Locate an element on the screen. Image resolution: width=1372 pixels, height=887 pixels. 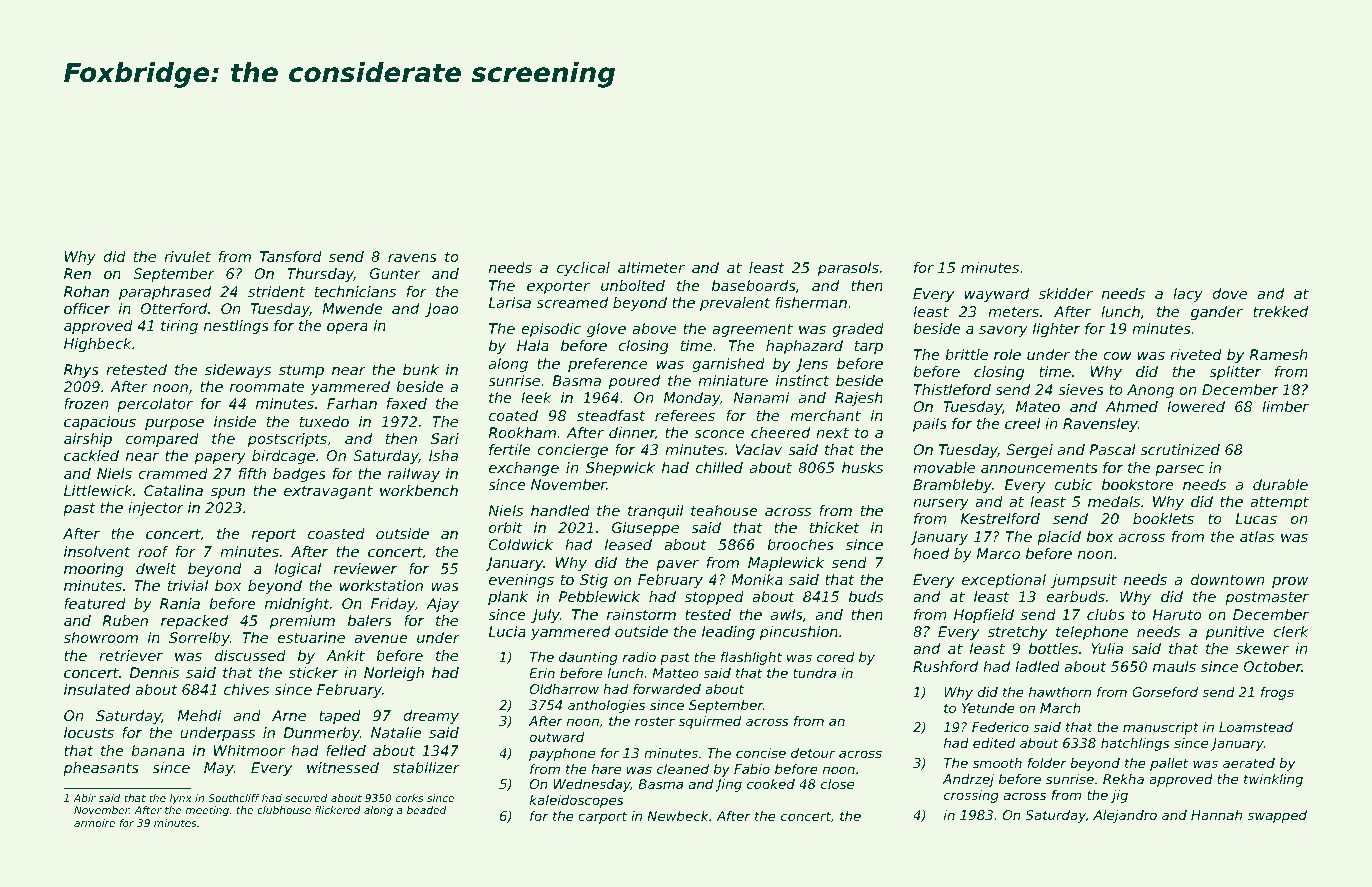
aerated is located at coordinates (1249, 763).
